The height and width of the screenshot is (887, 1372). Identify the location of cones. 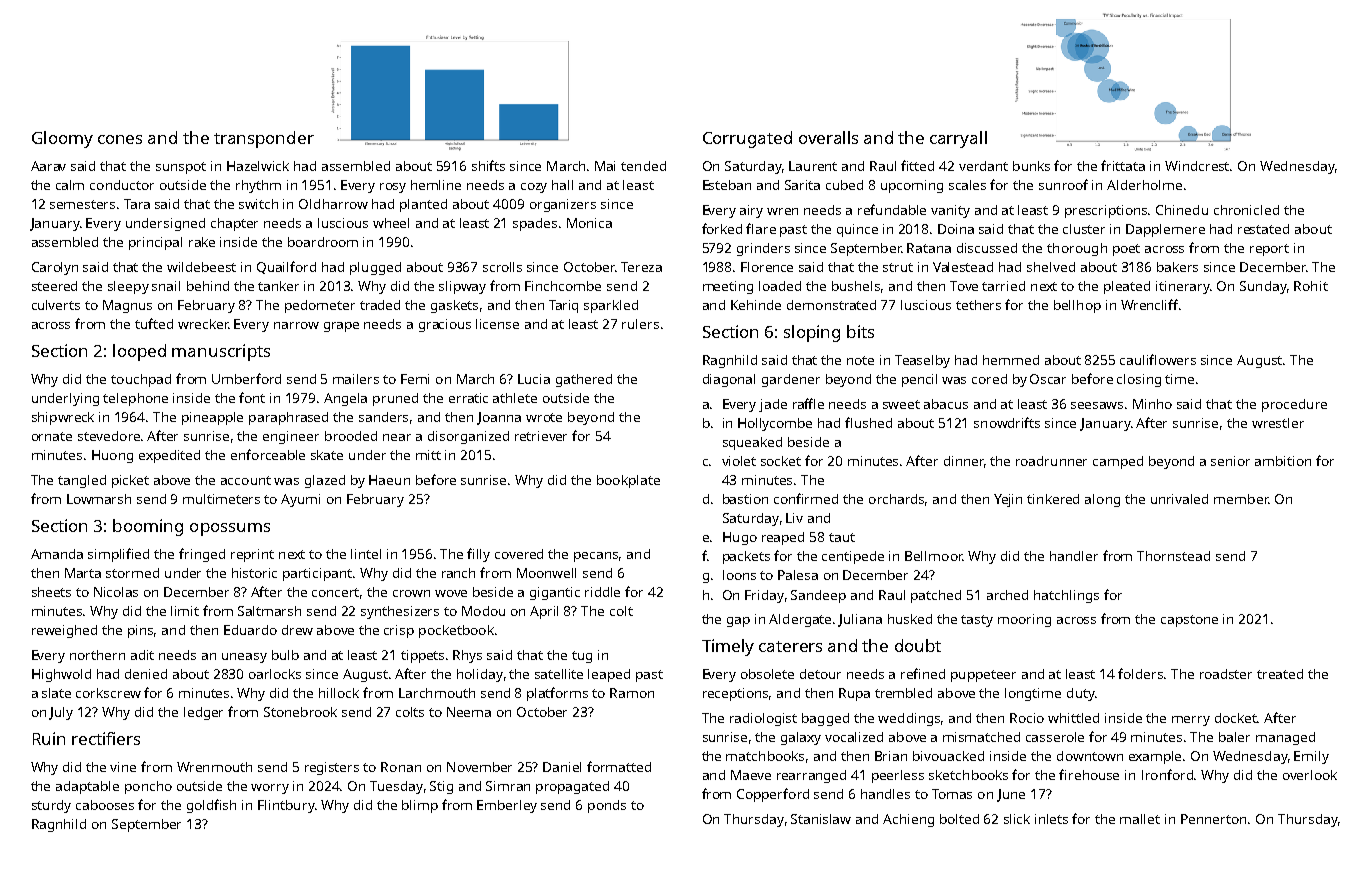
(120, 139).
